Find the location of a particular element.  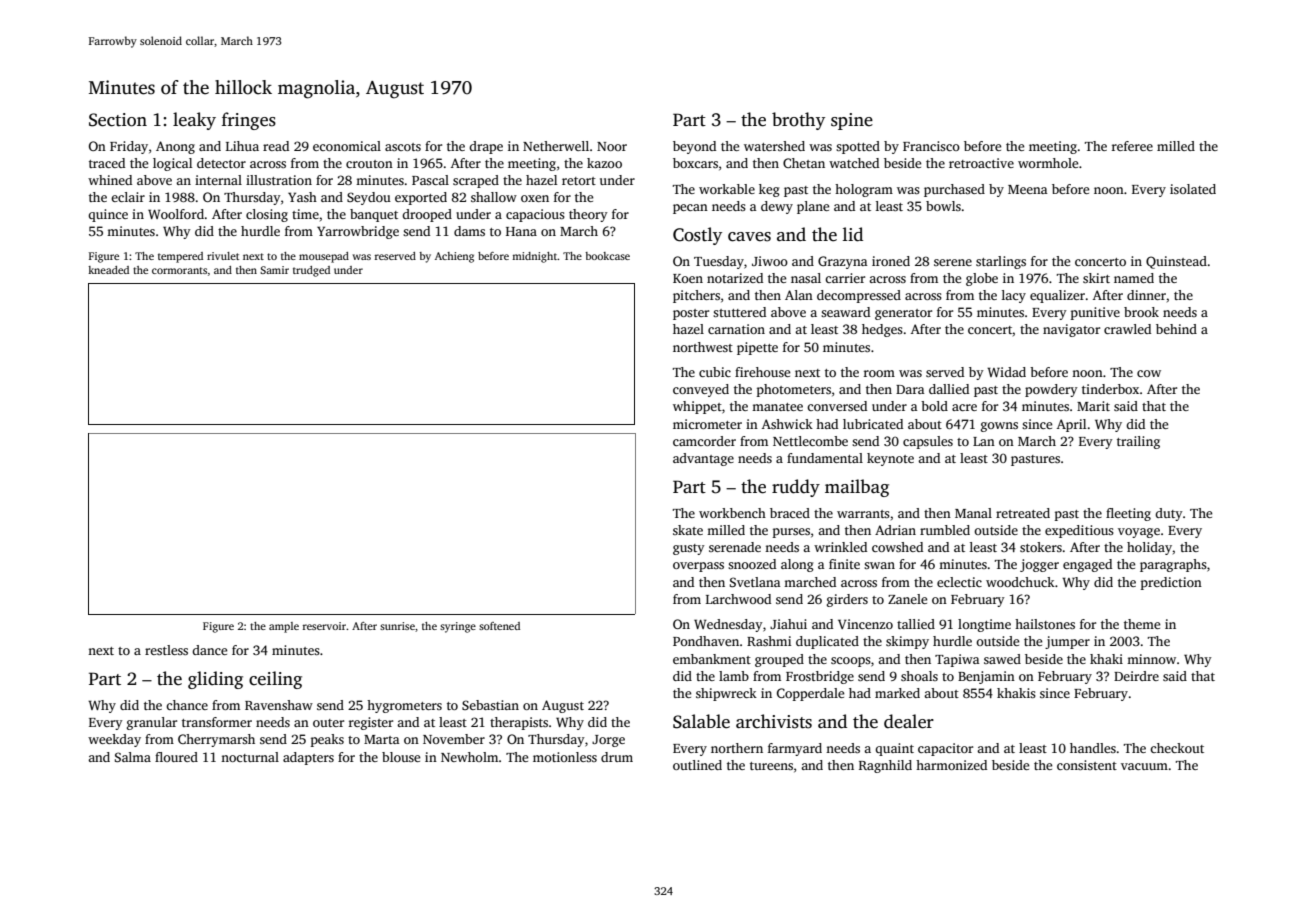

midnight is located at coordinates (535, 257).
